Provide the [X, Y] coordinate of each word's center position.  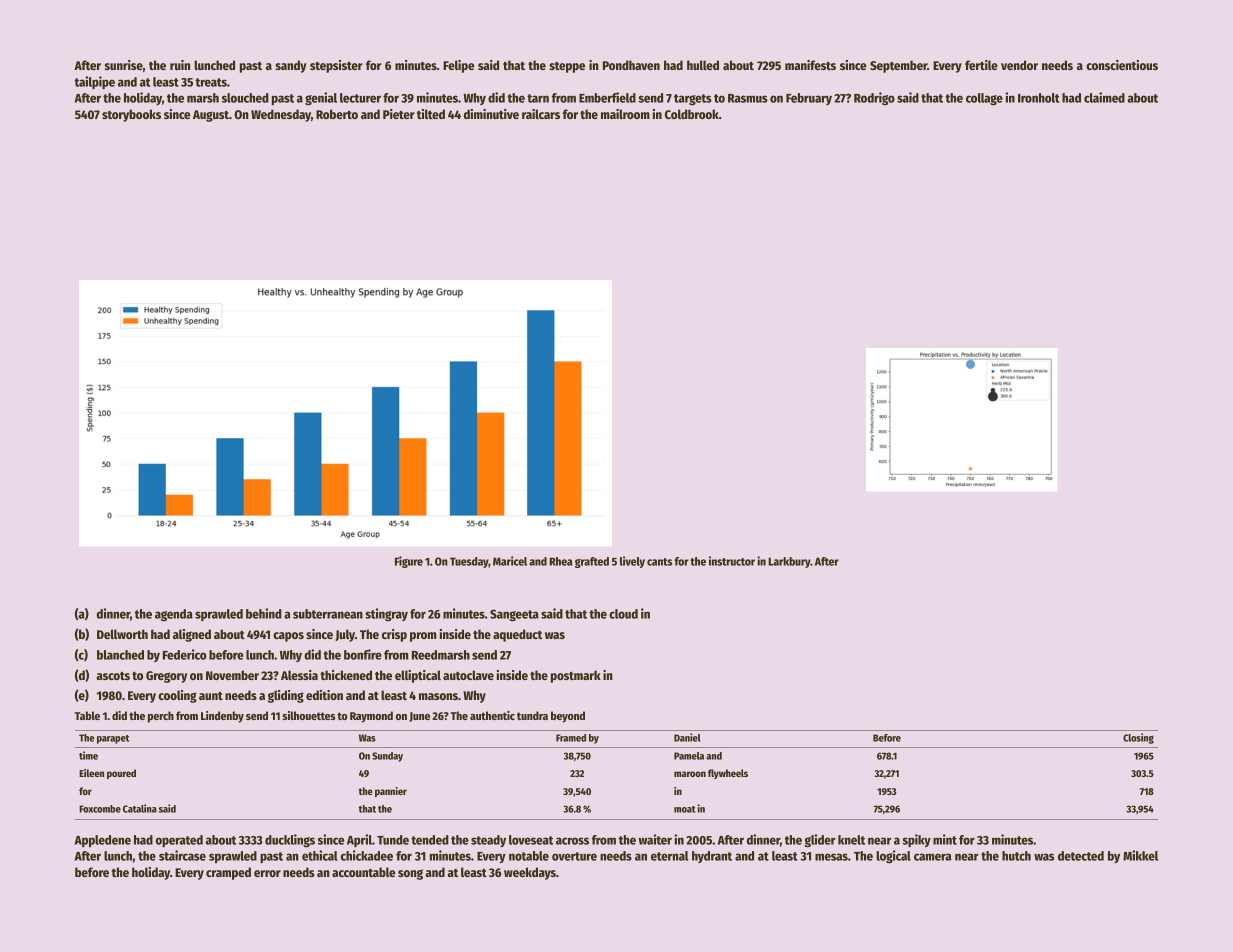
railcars [541, 114]
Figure [409, 562]
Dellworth [122, 634]
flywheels [728, 774]
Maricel [510, 561]
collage [984, 99]
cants [659, 562]
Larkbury [789, 562]
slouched [245, 98]
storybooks [131, 115]
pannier [391, 792]
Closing [1138, 738]
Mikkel [1140, 855]
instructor [732, 561]
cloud [623, 614]
